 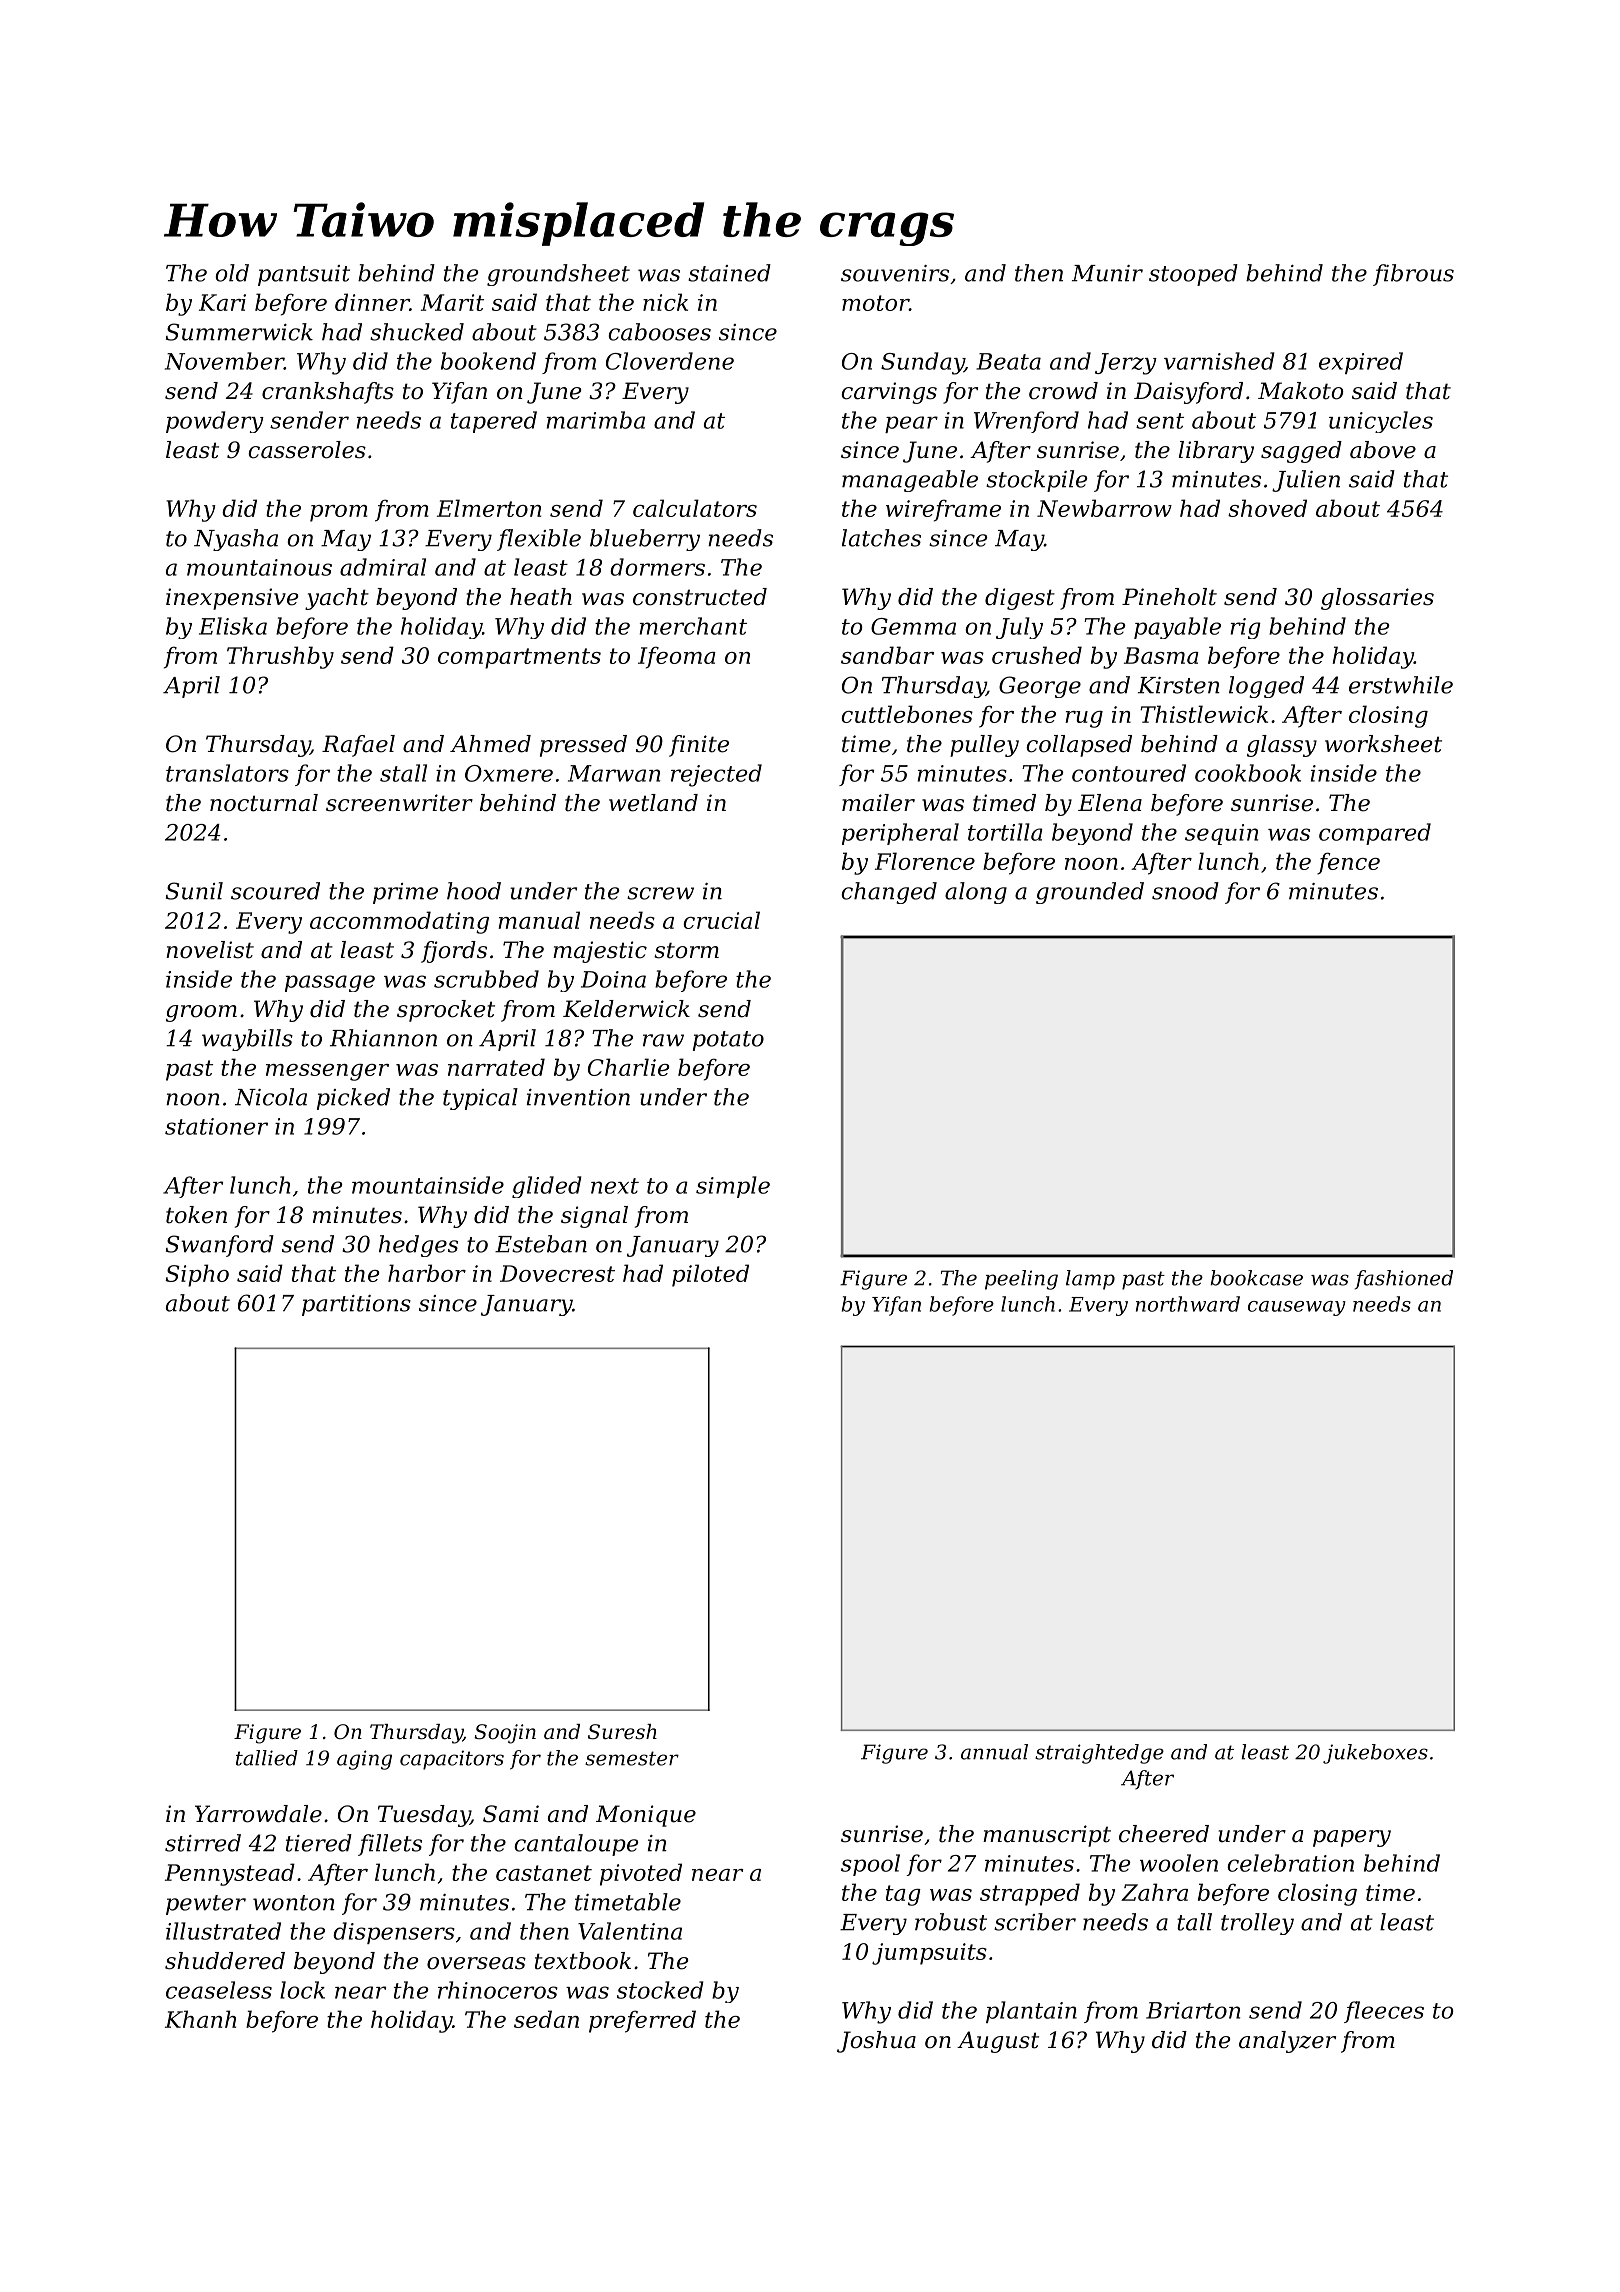 What do you see at coordinates (875, 303) in the image?
I see `motor` at bounding box center [875, 303].
